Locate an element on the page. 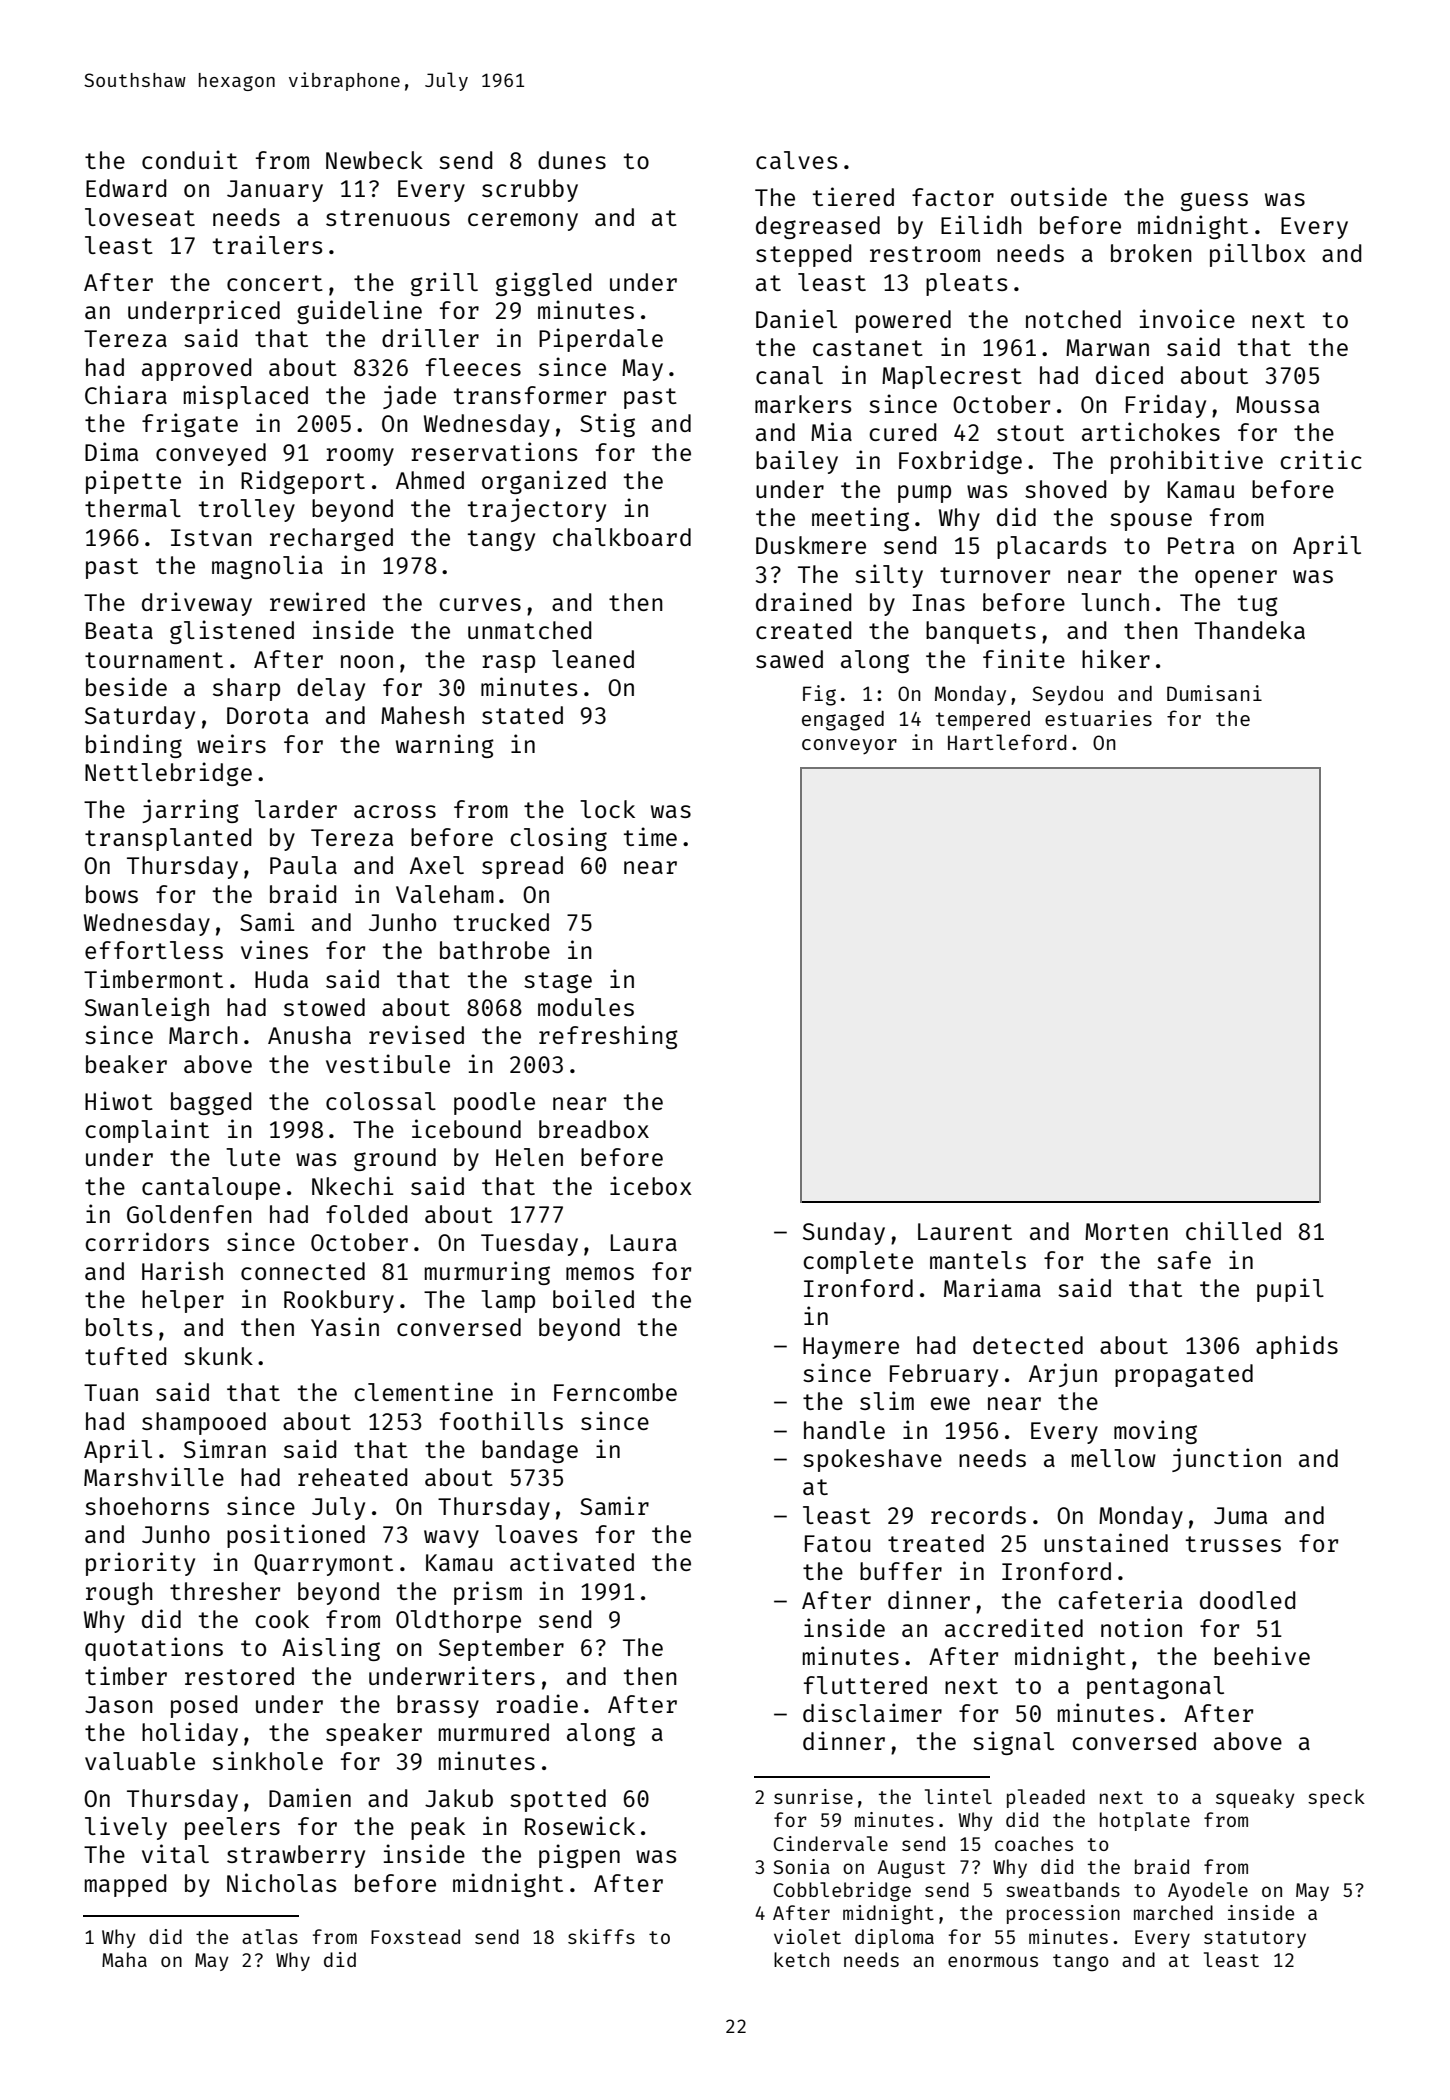  stowed is located at coordinates (324, 1007).
